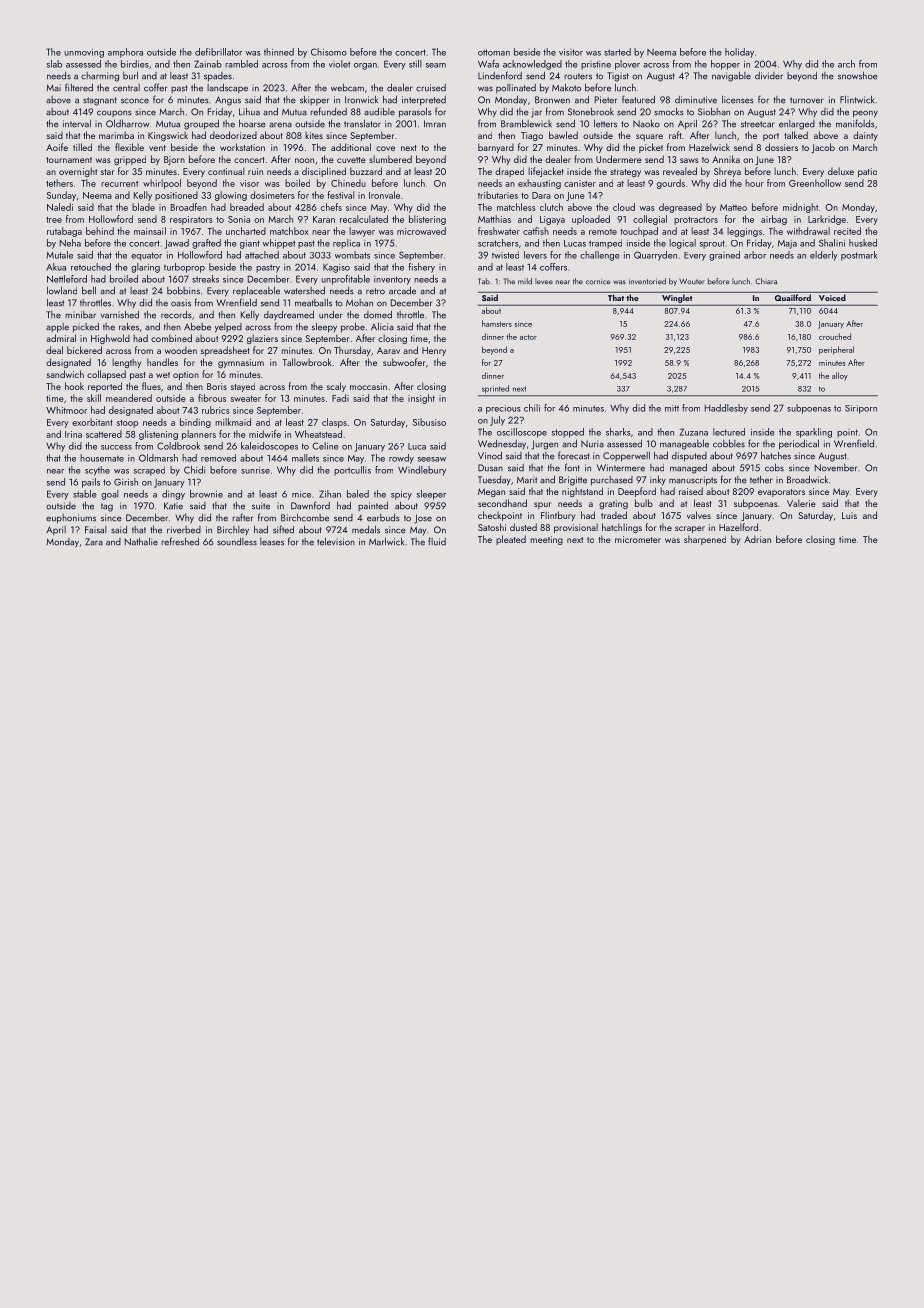  What do you see at coordinates (739, 53) in the page?
I see `holiday` at bounding box center [739, 53].
